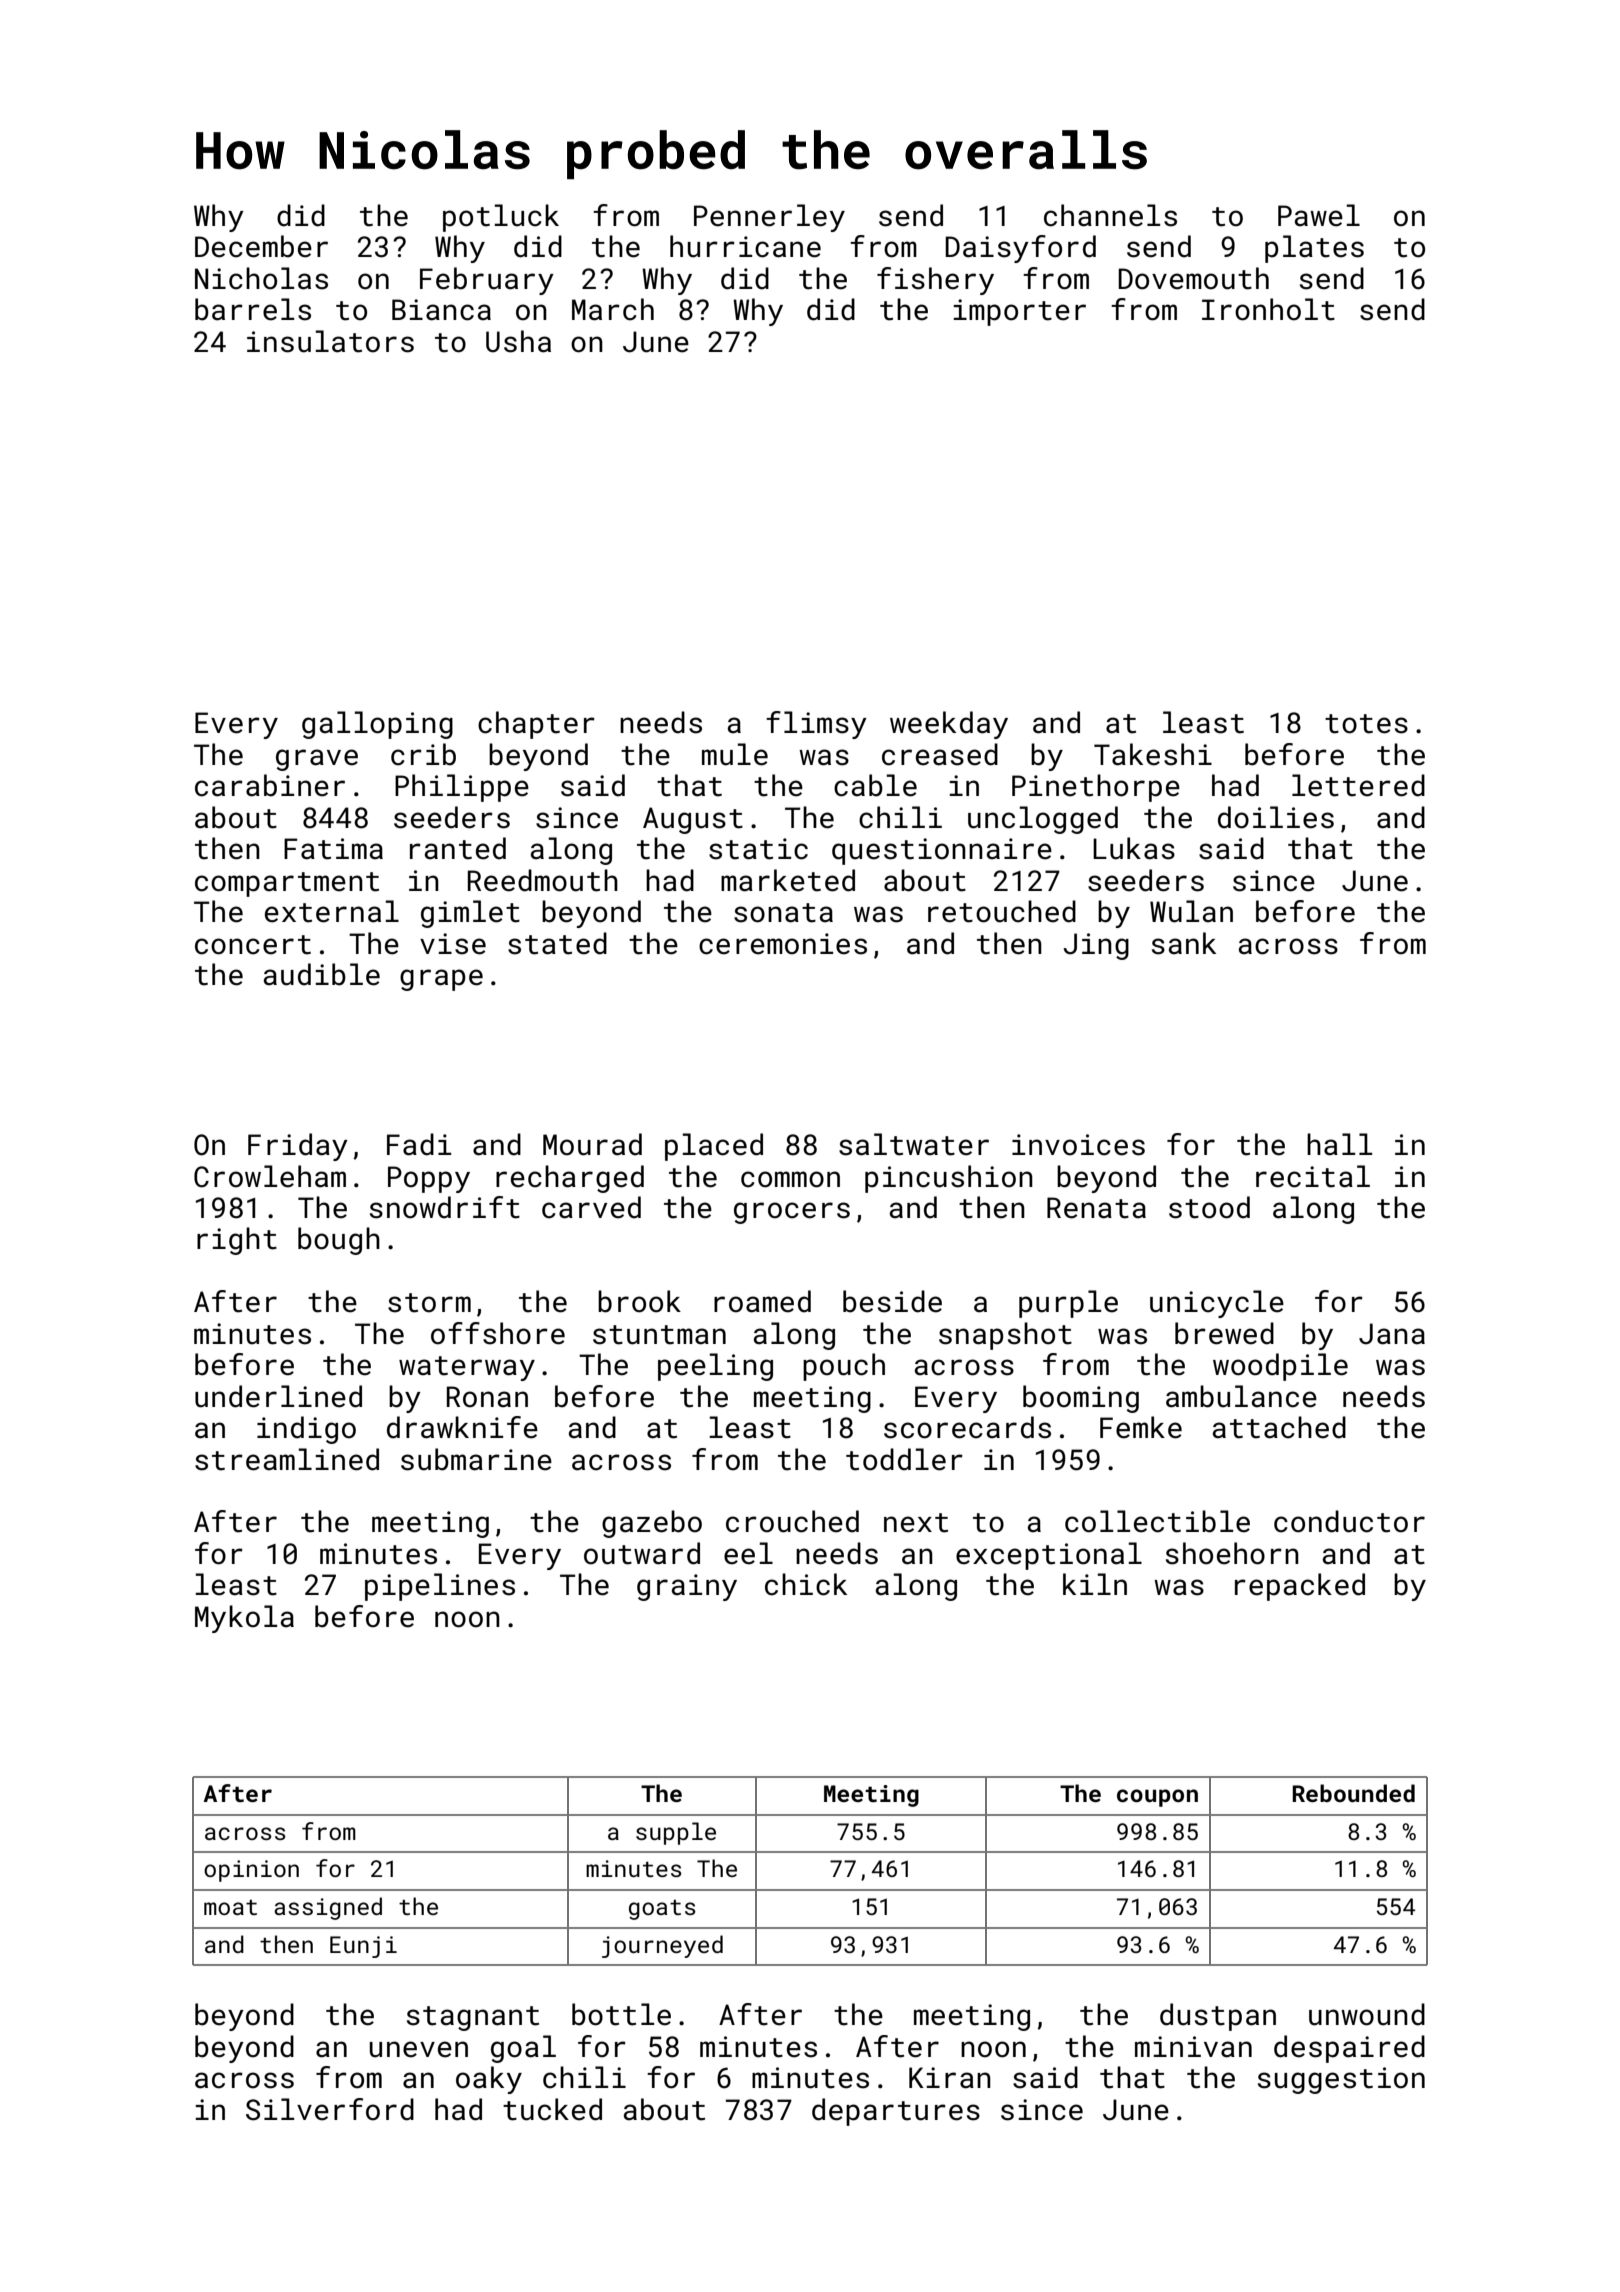 This screenshot has height=2292, width=1620. What do you see at coordinates (330, 341) in the screenshot?
I see `insulators` at bounding box center [330, 341].
